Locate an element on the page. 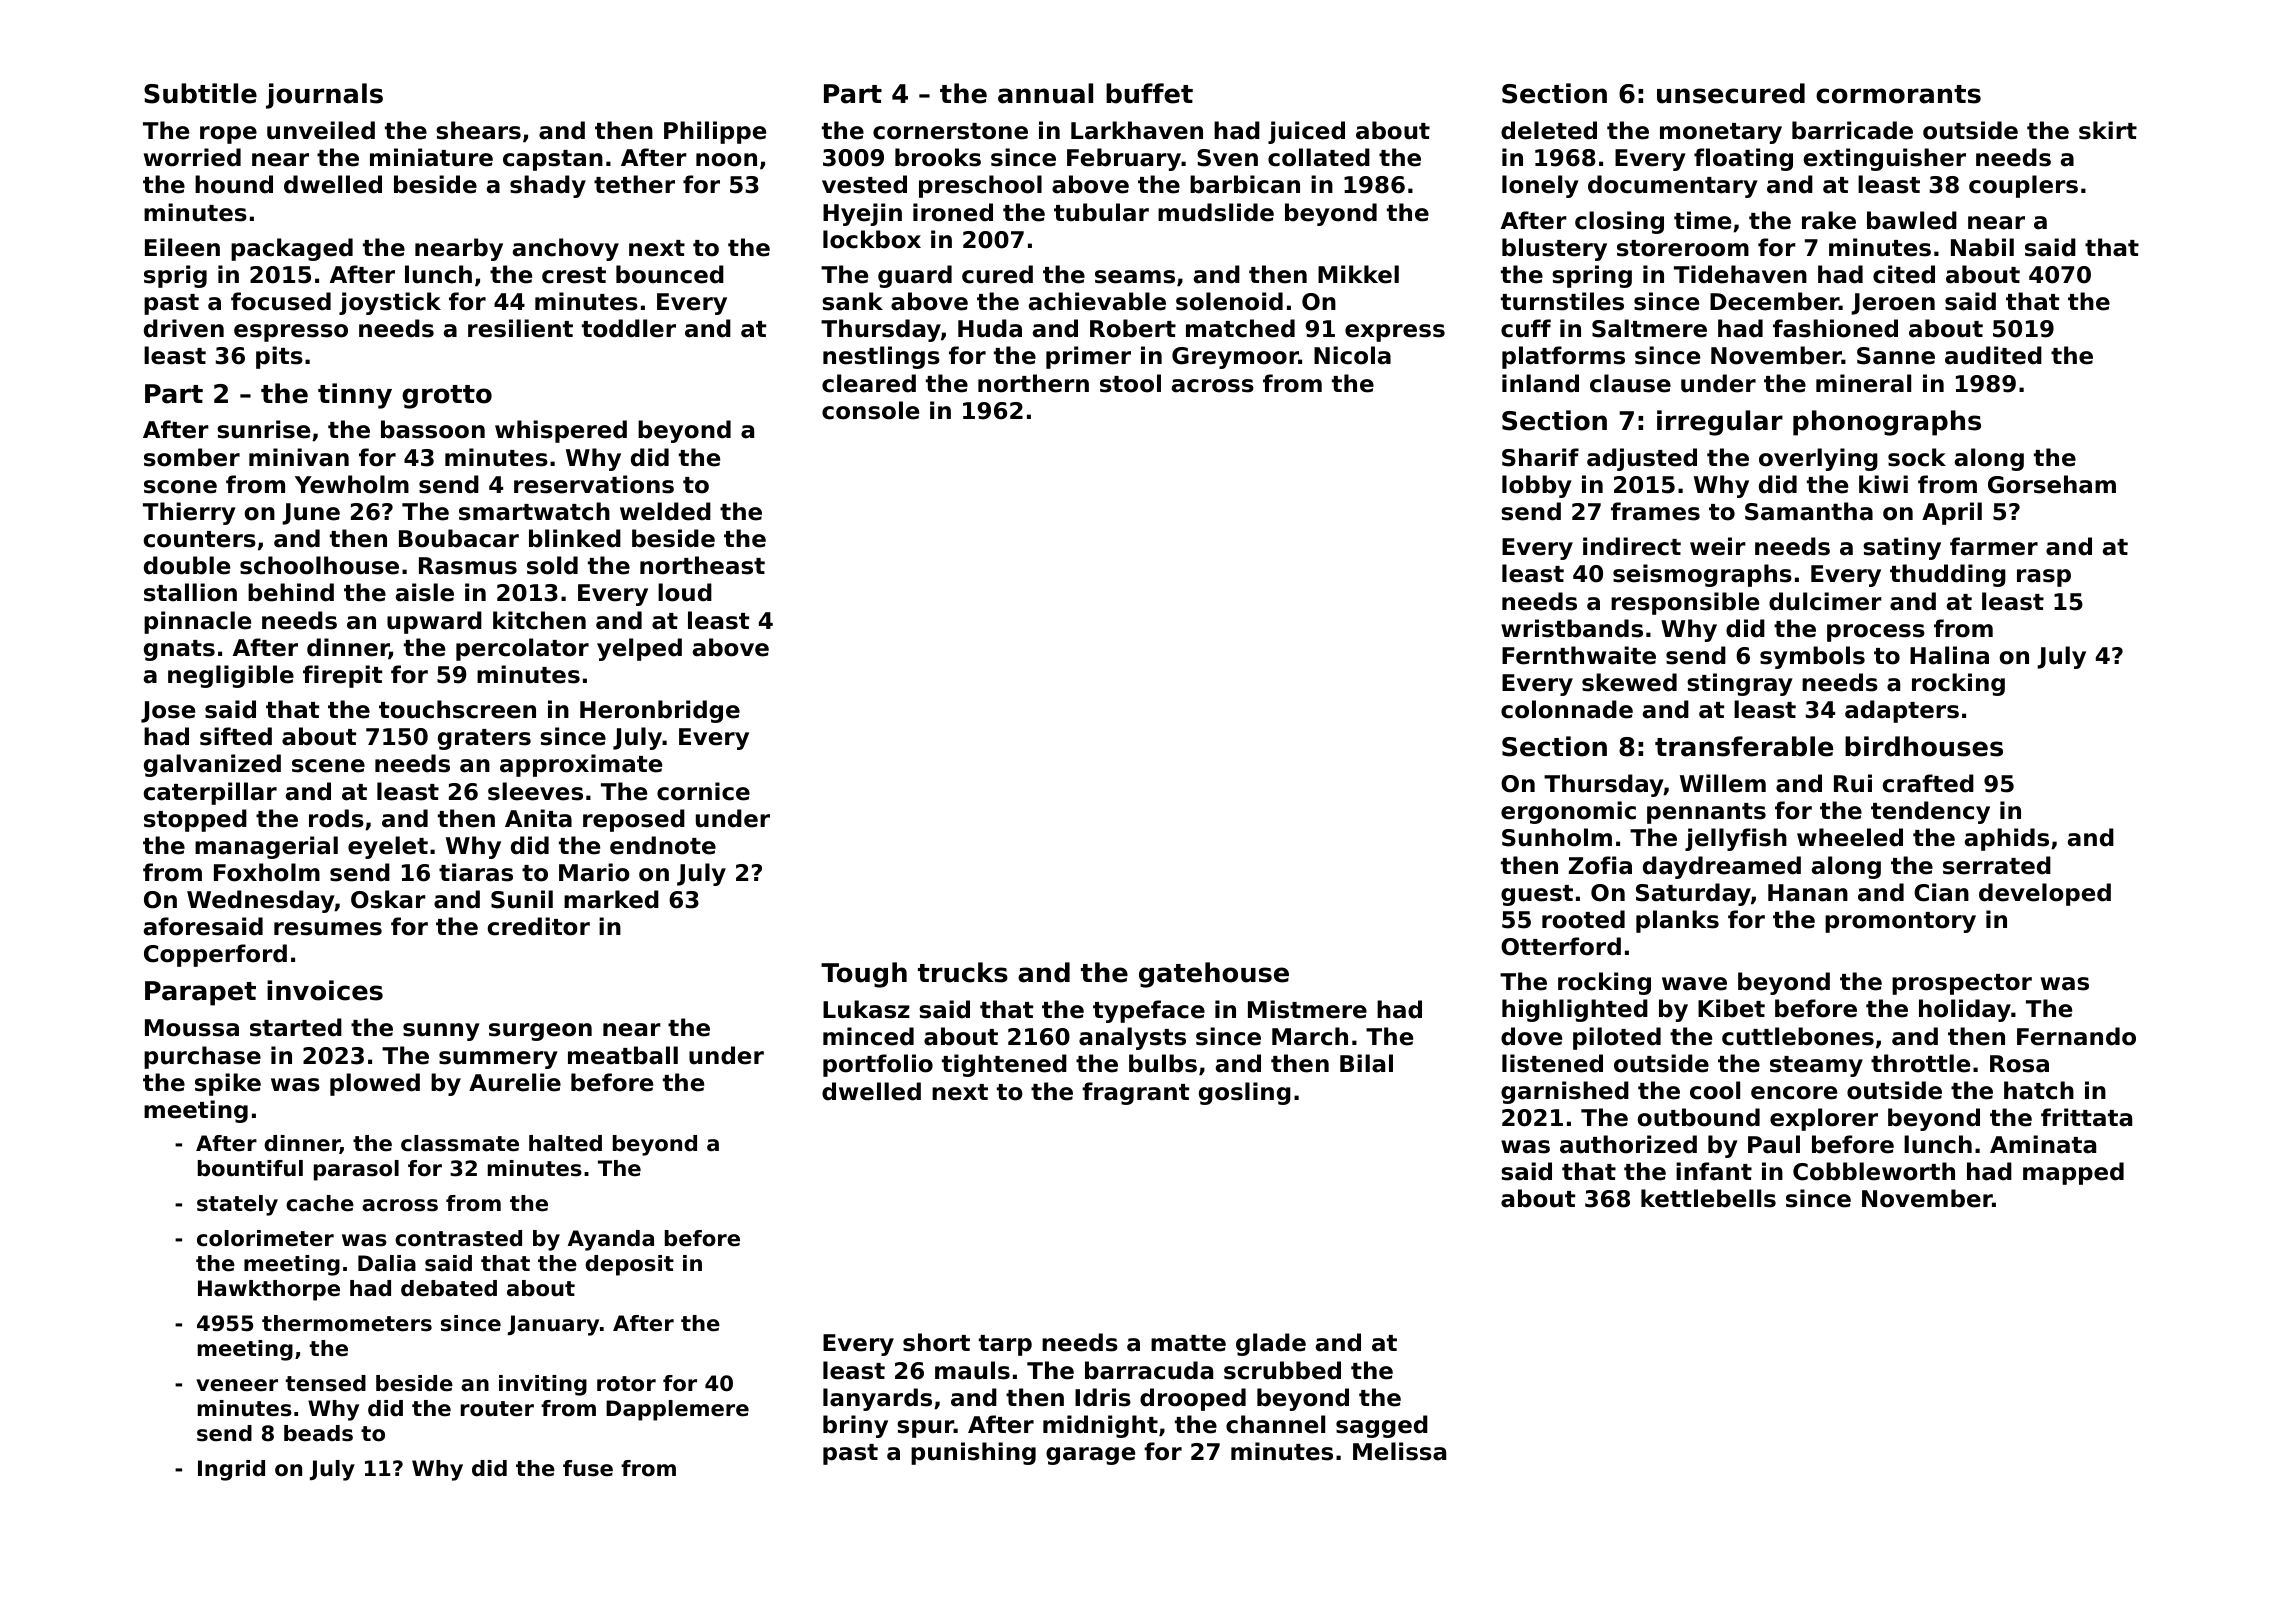 The height and width of the image is (1614, 2282). welded is located at coordinates (665, 511).
